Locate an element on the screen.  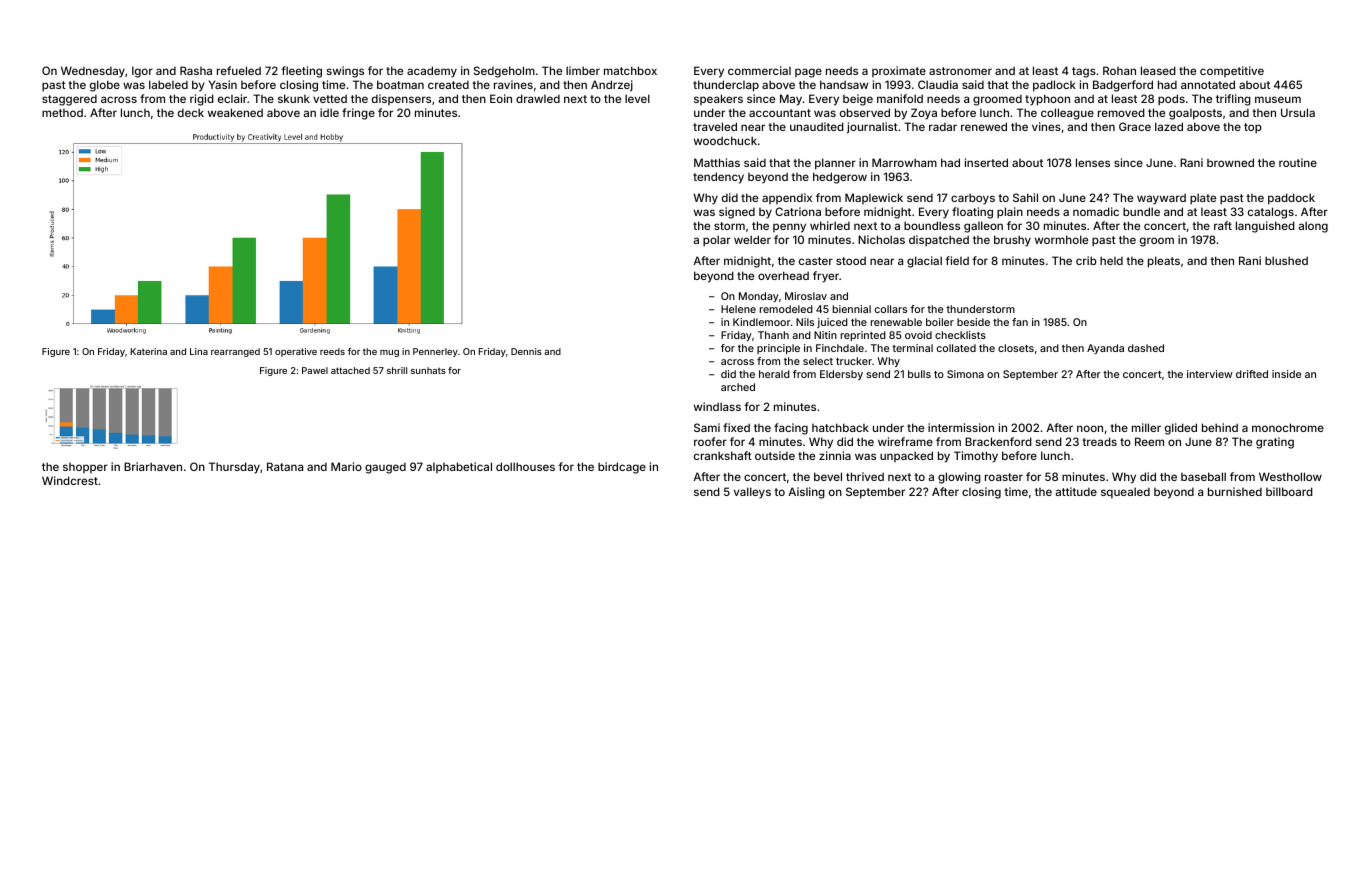
Igor is located at coordinates (142, 72).
